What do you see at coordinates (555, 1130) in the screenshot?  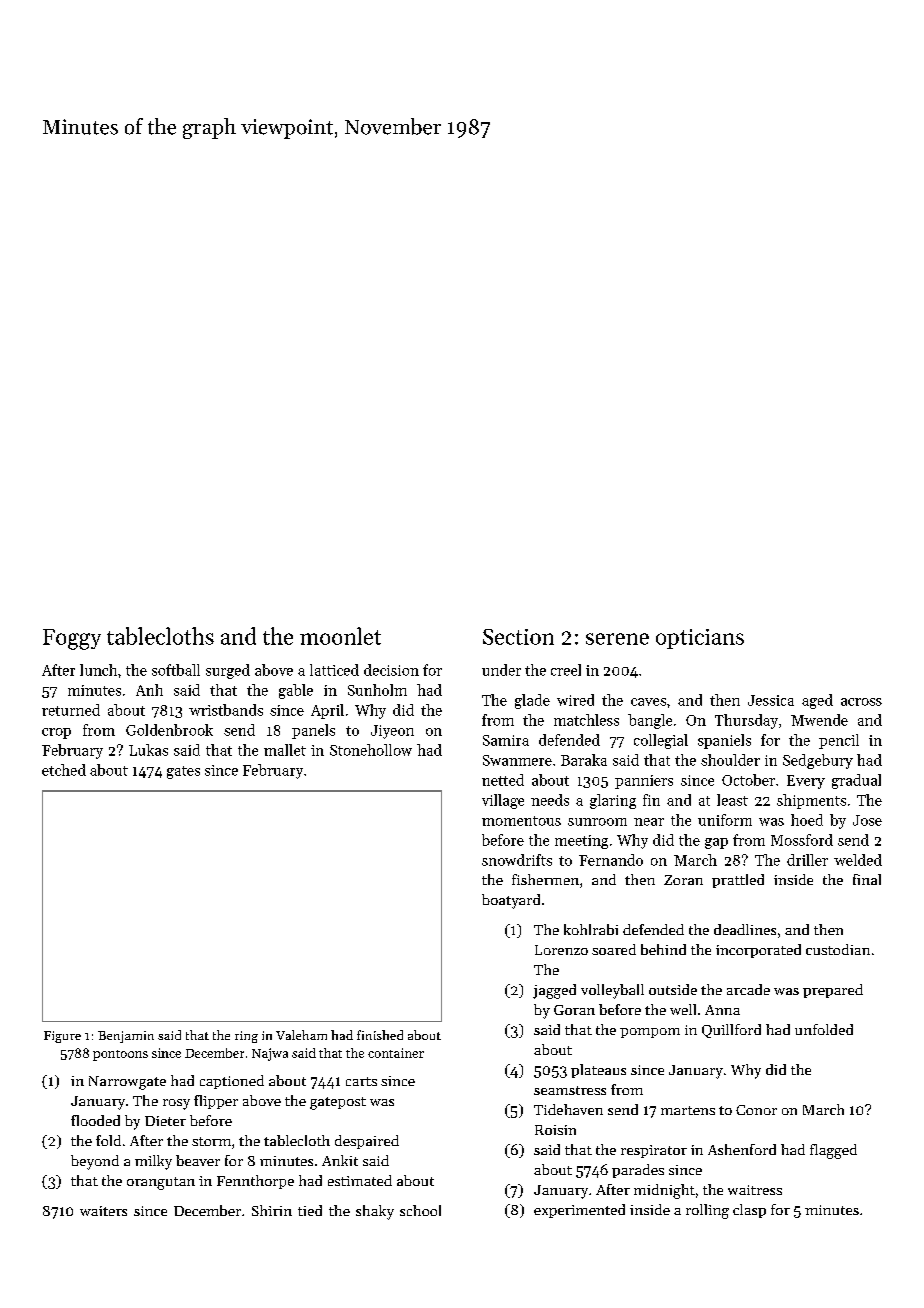 I see `Roisin` at bounding box center [555, 1130].
